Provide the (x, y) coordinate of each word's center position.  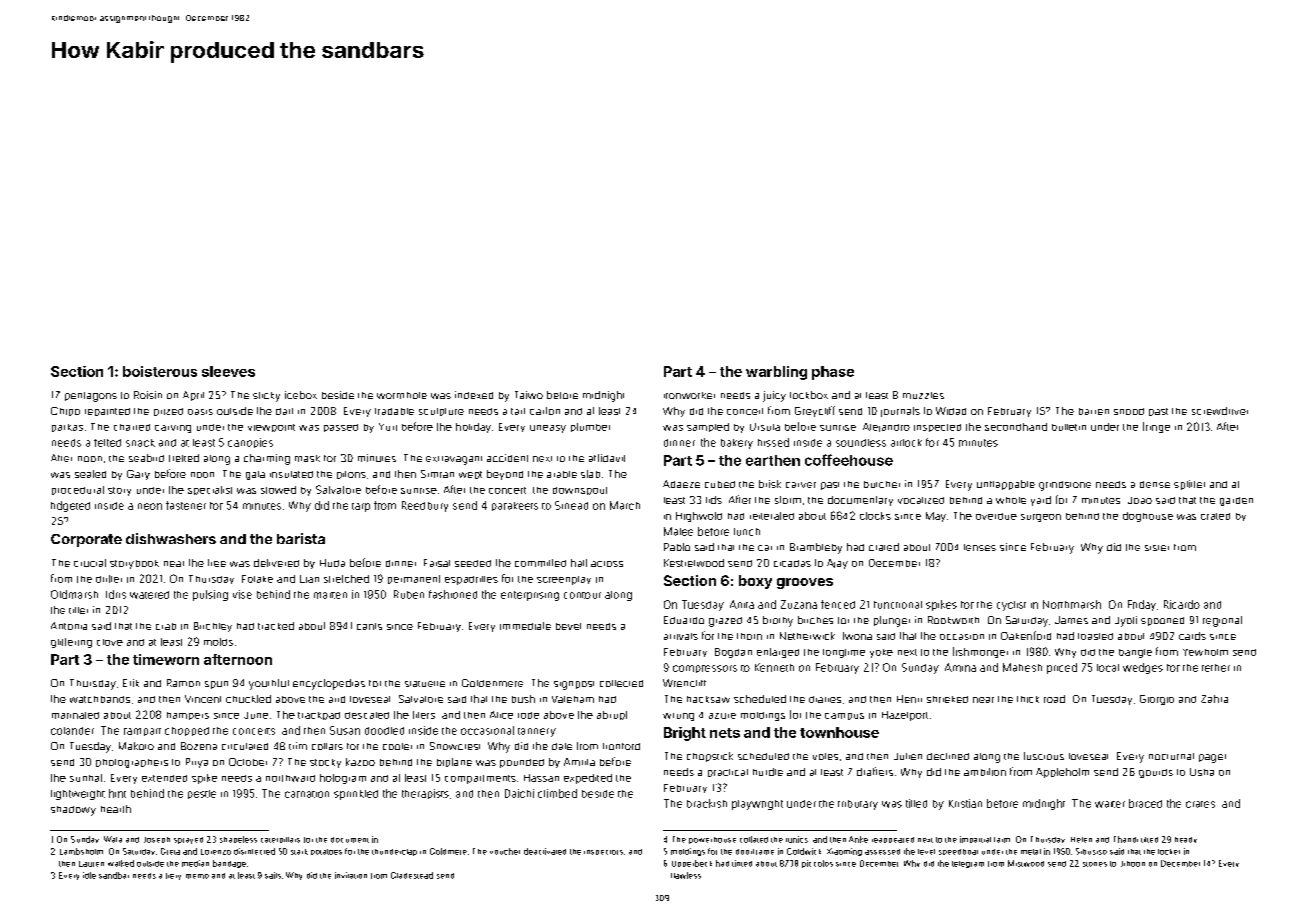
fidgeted (70, 506)
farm (1002, 840)
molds (218, 642)
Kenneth (774, 667)
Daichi (519, 793)
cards (1192, 636)
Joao (1140, 500)
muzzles (923, 395)
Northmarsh (1072, 604)
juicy (774, 396)
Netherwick (807, 636)
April (193, 396)
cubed (720, 484)
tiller (78, 610)
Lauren (91, 864)
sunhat (86, 778)
